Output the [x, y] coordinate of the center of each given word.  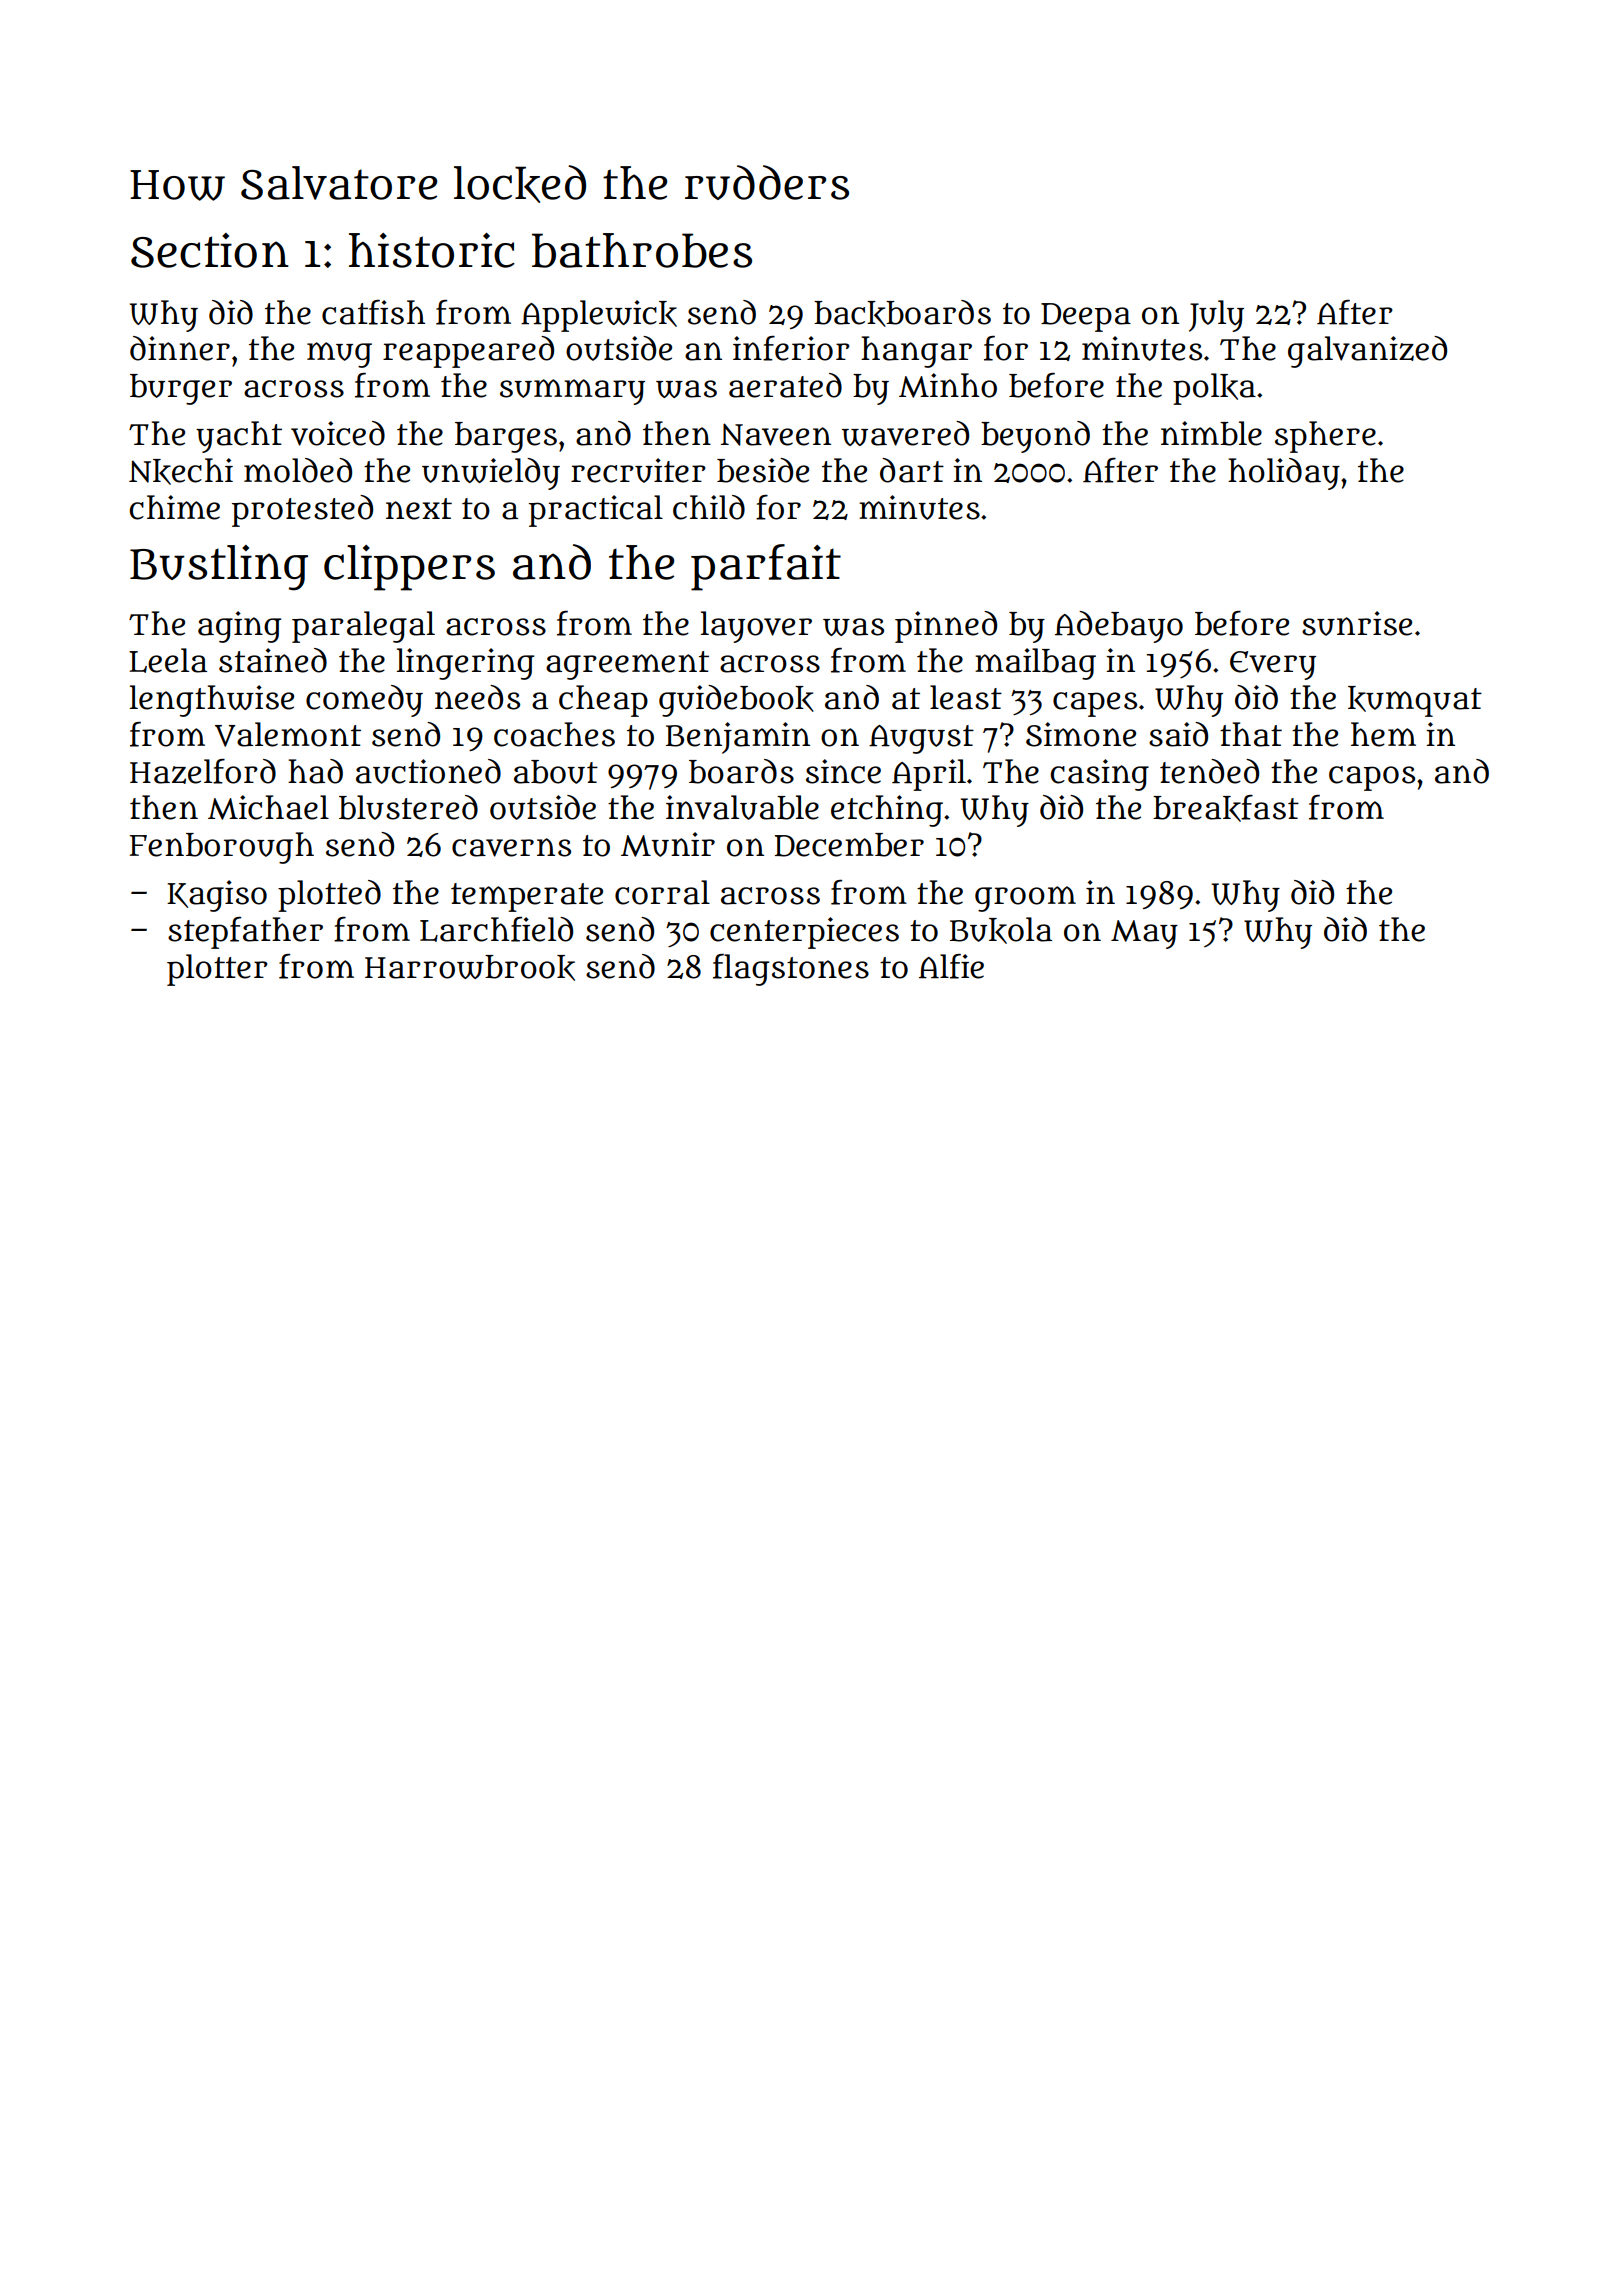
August [921, 739]
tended [1209, 771]
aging [239, 627]
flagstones [791, 970]
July [1216, 316]
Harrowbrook [470, 968]
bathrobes [642, 250]
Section [210, 250]
